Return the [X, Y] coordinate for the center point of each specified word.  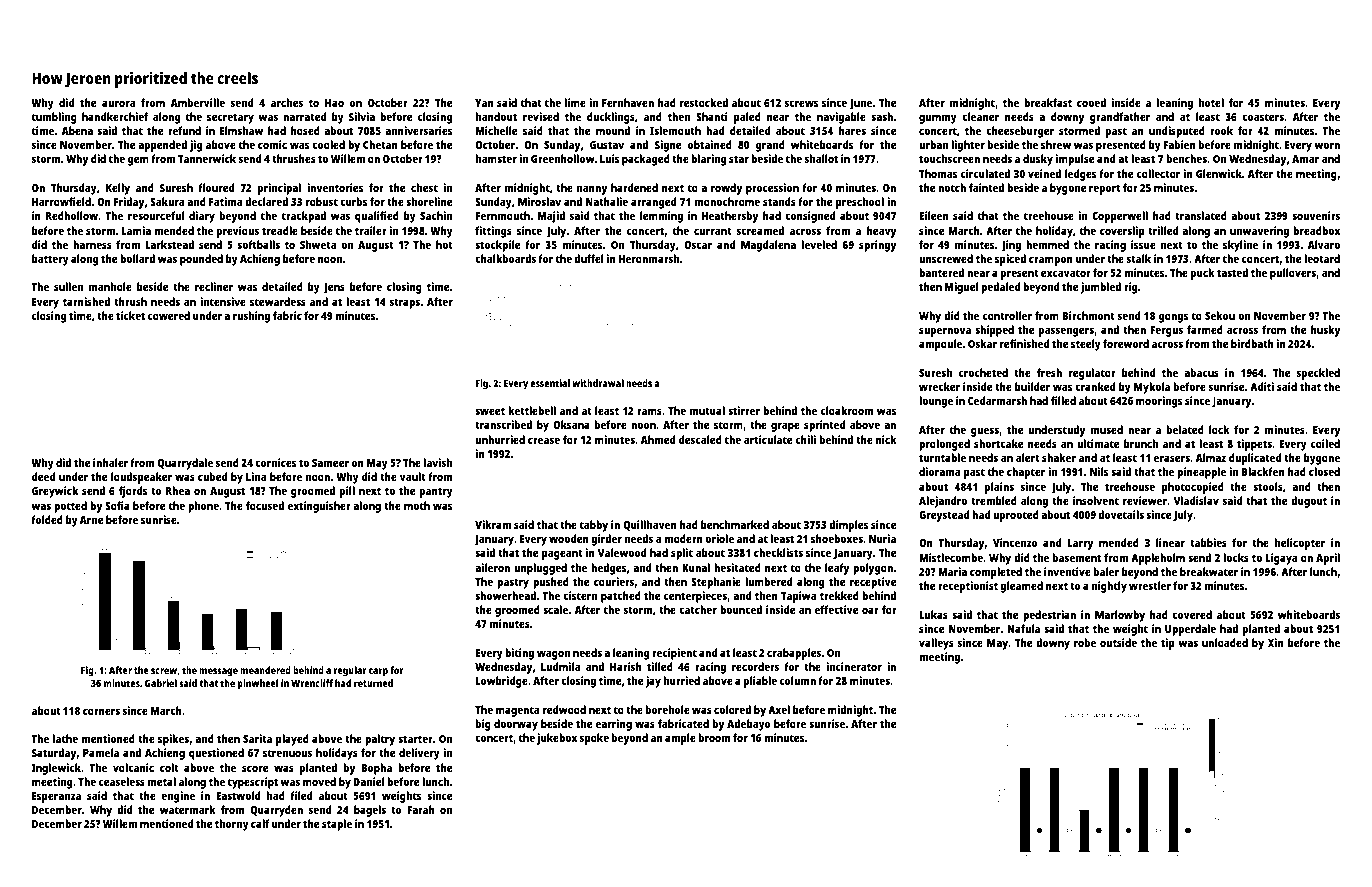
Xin [1276, 642]
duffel [589, 258]
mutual [707, 410]
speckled [1318, 374]
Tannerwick [207, 158]
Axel [779, 709]
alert [1028, 457]
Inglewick [56, 769]
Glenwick [1219, 173]
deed [43, 476]
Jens [334, 288]
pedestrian [1049, 616]
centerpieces [695, 597]
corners [101, 711]
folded [47, 519]
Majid [551, 217]
